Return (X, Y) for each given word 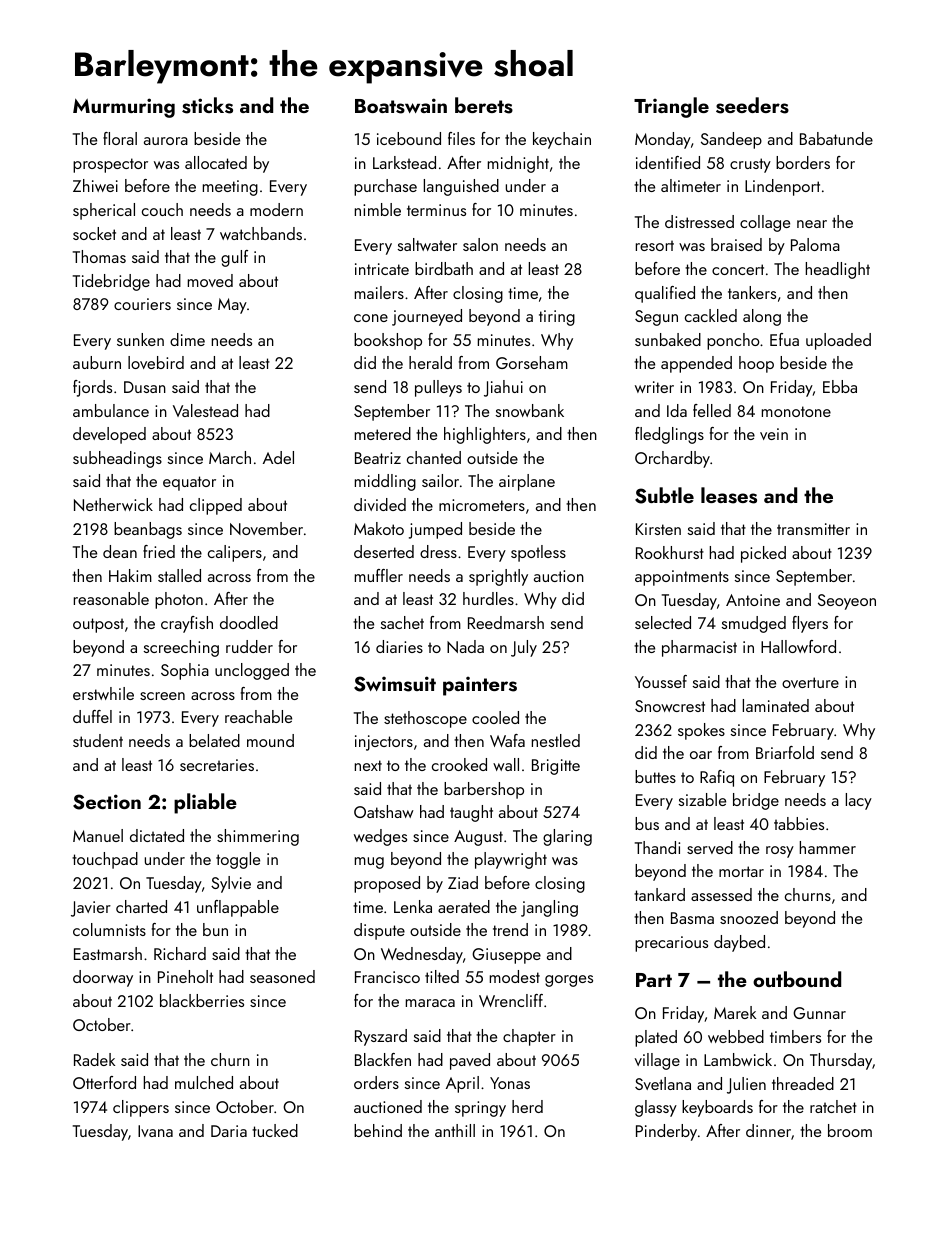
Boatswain (401, 106)
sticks (207, 105)
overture (810, 682)
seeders (752, 105)
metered (383, 433)
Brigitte (556, 767)
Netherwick (113, 504)
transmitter (813, 529)
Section (107, 802)
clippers (141, 1108)
